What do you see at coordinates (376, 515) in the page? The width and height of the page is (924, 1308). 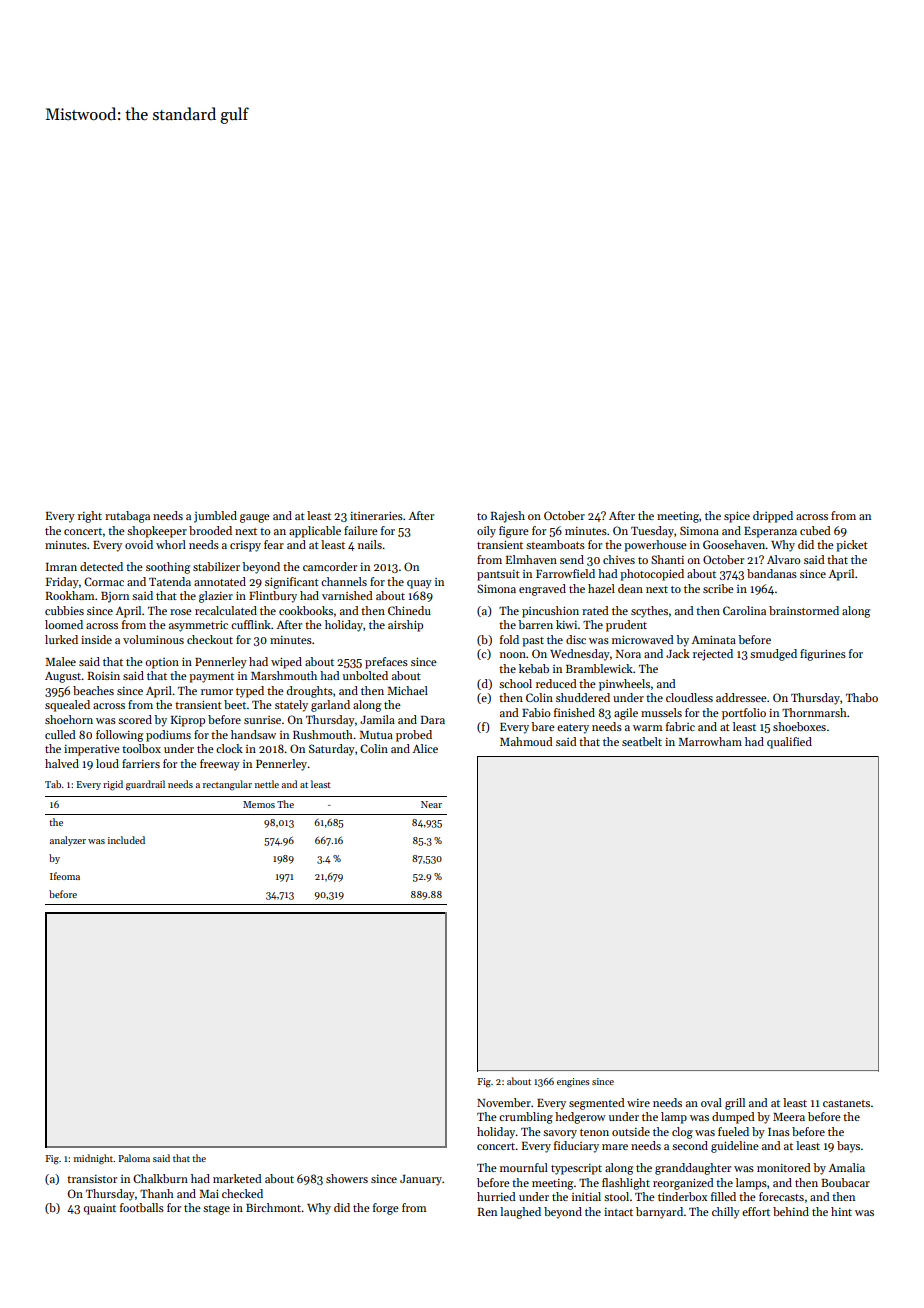 I see `itineraries` at bounding box center [376, 515].
